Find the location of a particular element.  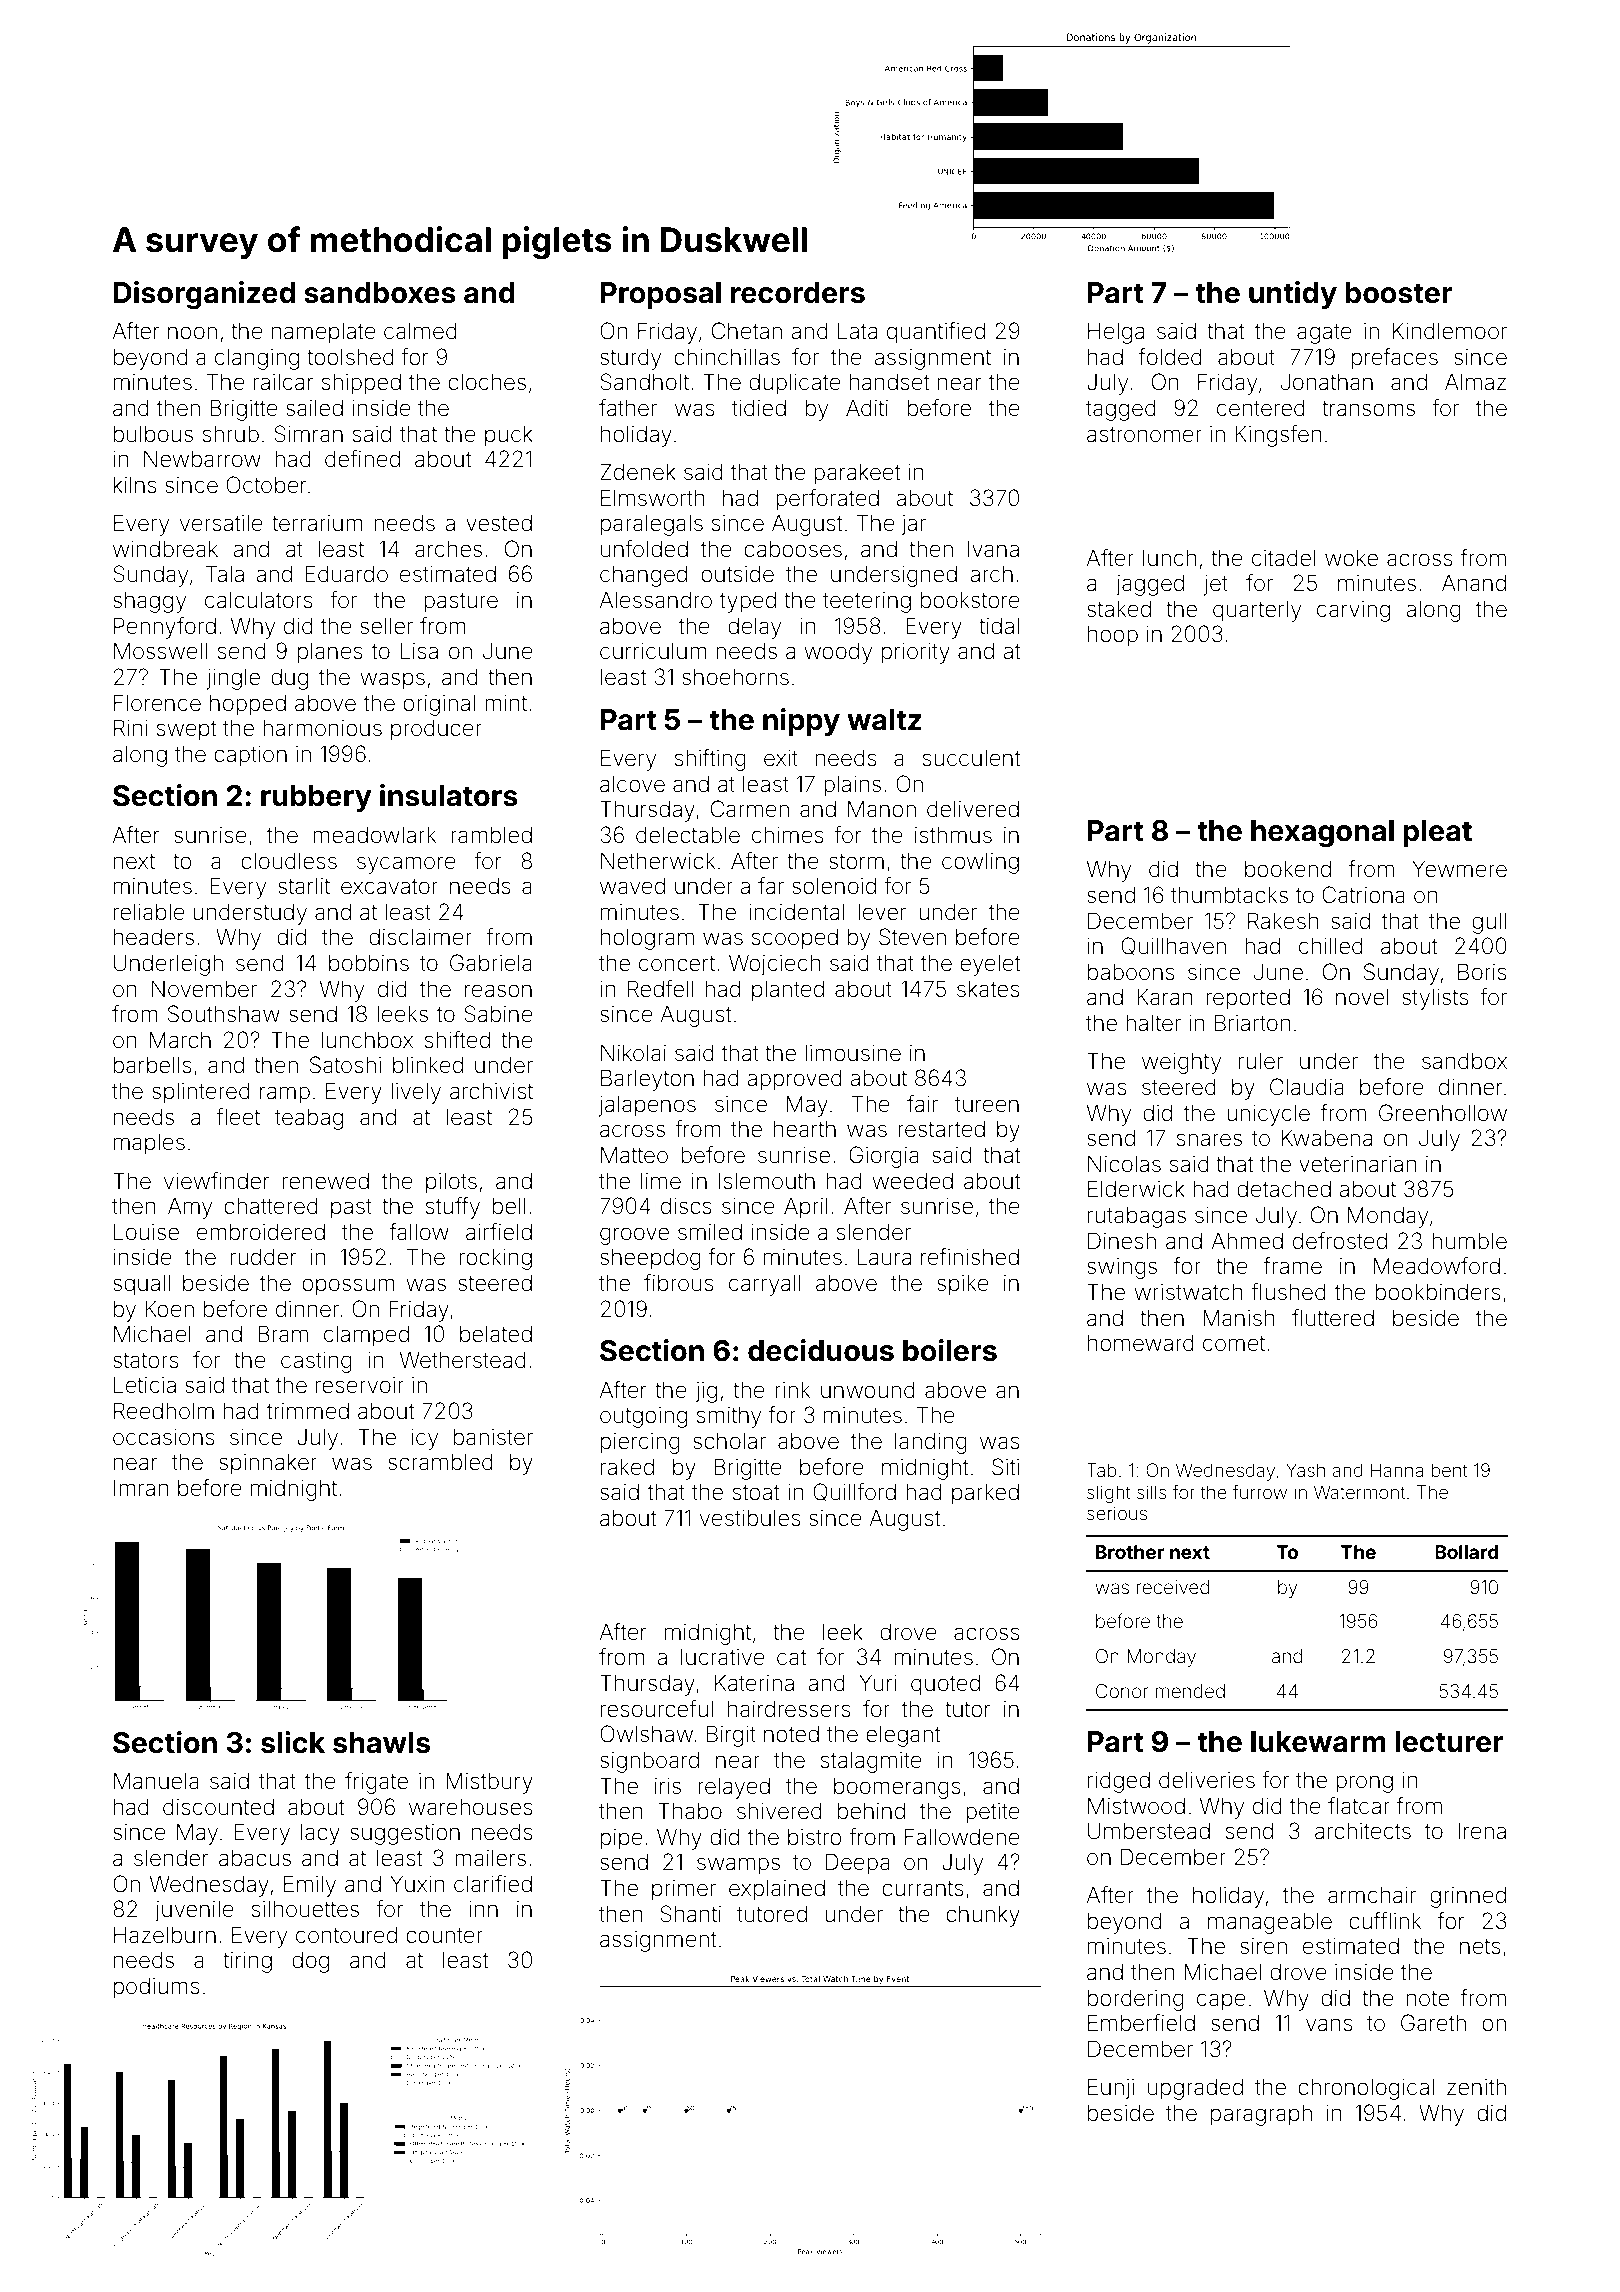

Nikolai is located at coordinates (633, 1053).
